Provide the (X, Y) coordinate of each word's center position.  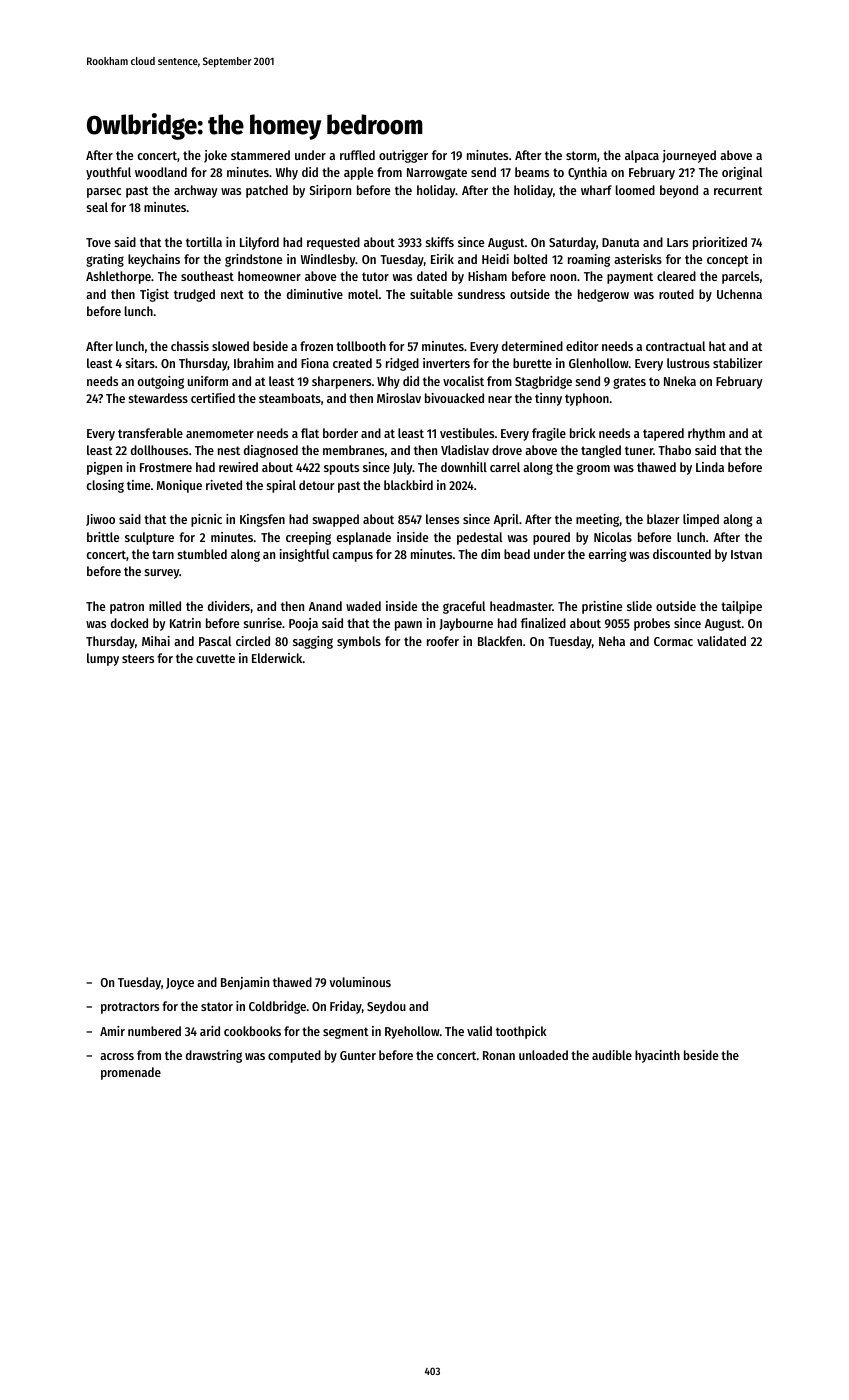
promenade (131, 1073)
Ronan (499, 1055)
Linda (710, 467)
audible (612, 1055)
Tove (98, 242)
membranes (353, 450)
